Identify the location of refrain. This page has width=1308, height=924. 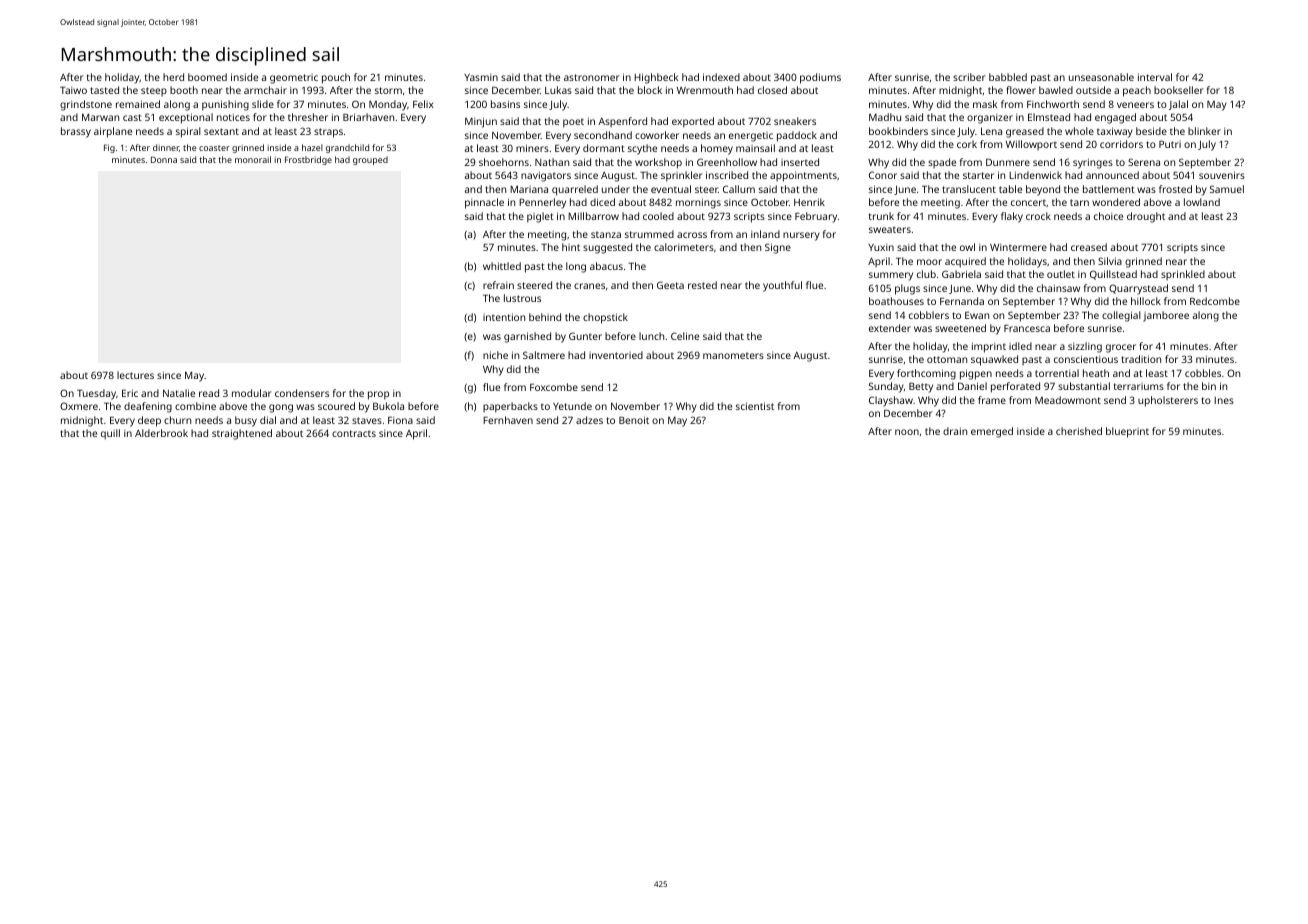
(498, 285).
